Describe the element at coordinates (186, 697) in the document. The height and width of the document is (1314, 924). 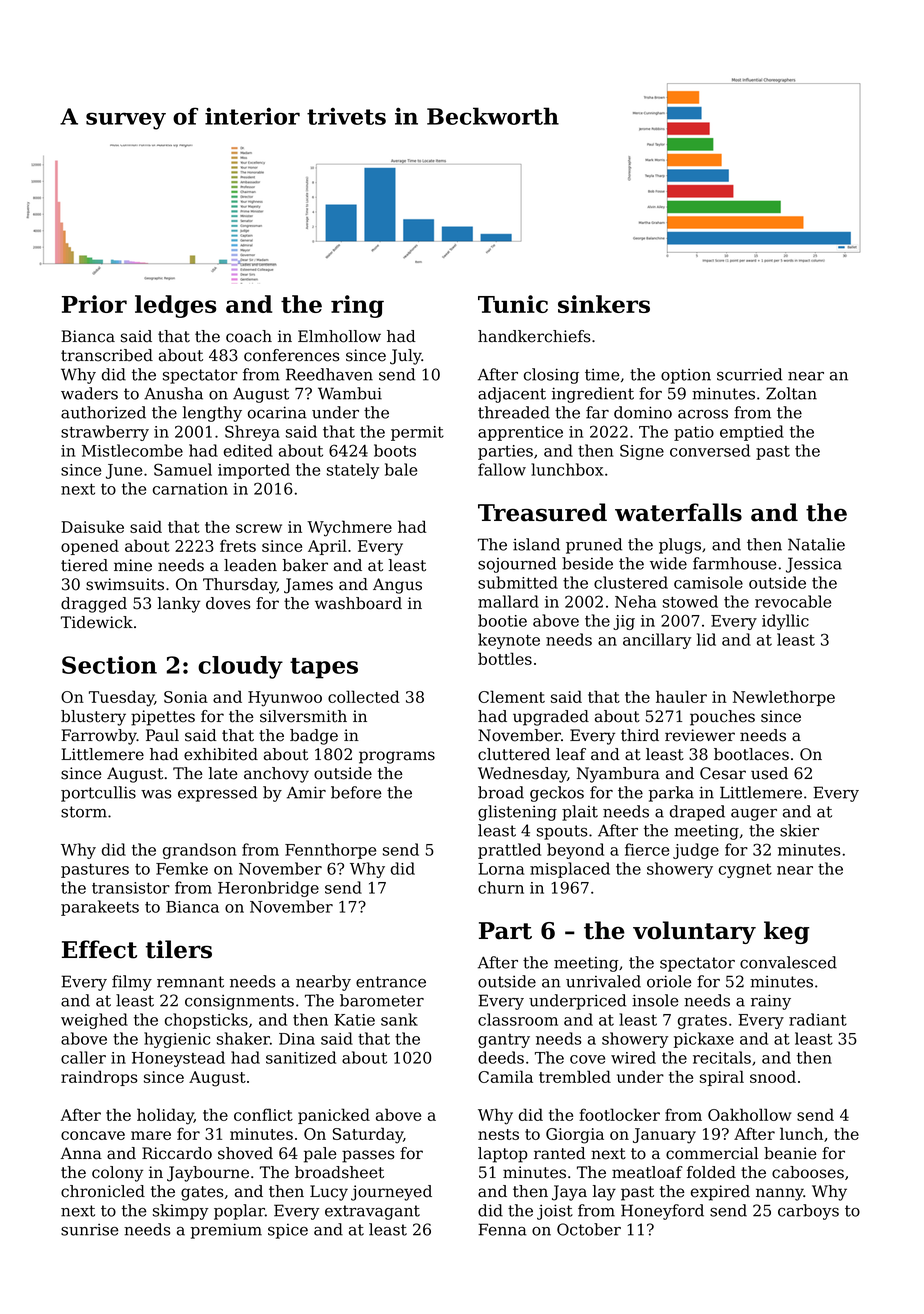
I see `Sonia` at that location.
